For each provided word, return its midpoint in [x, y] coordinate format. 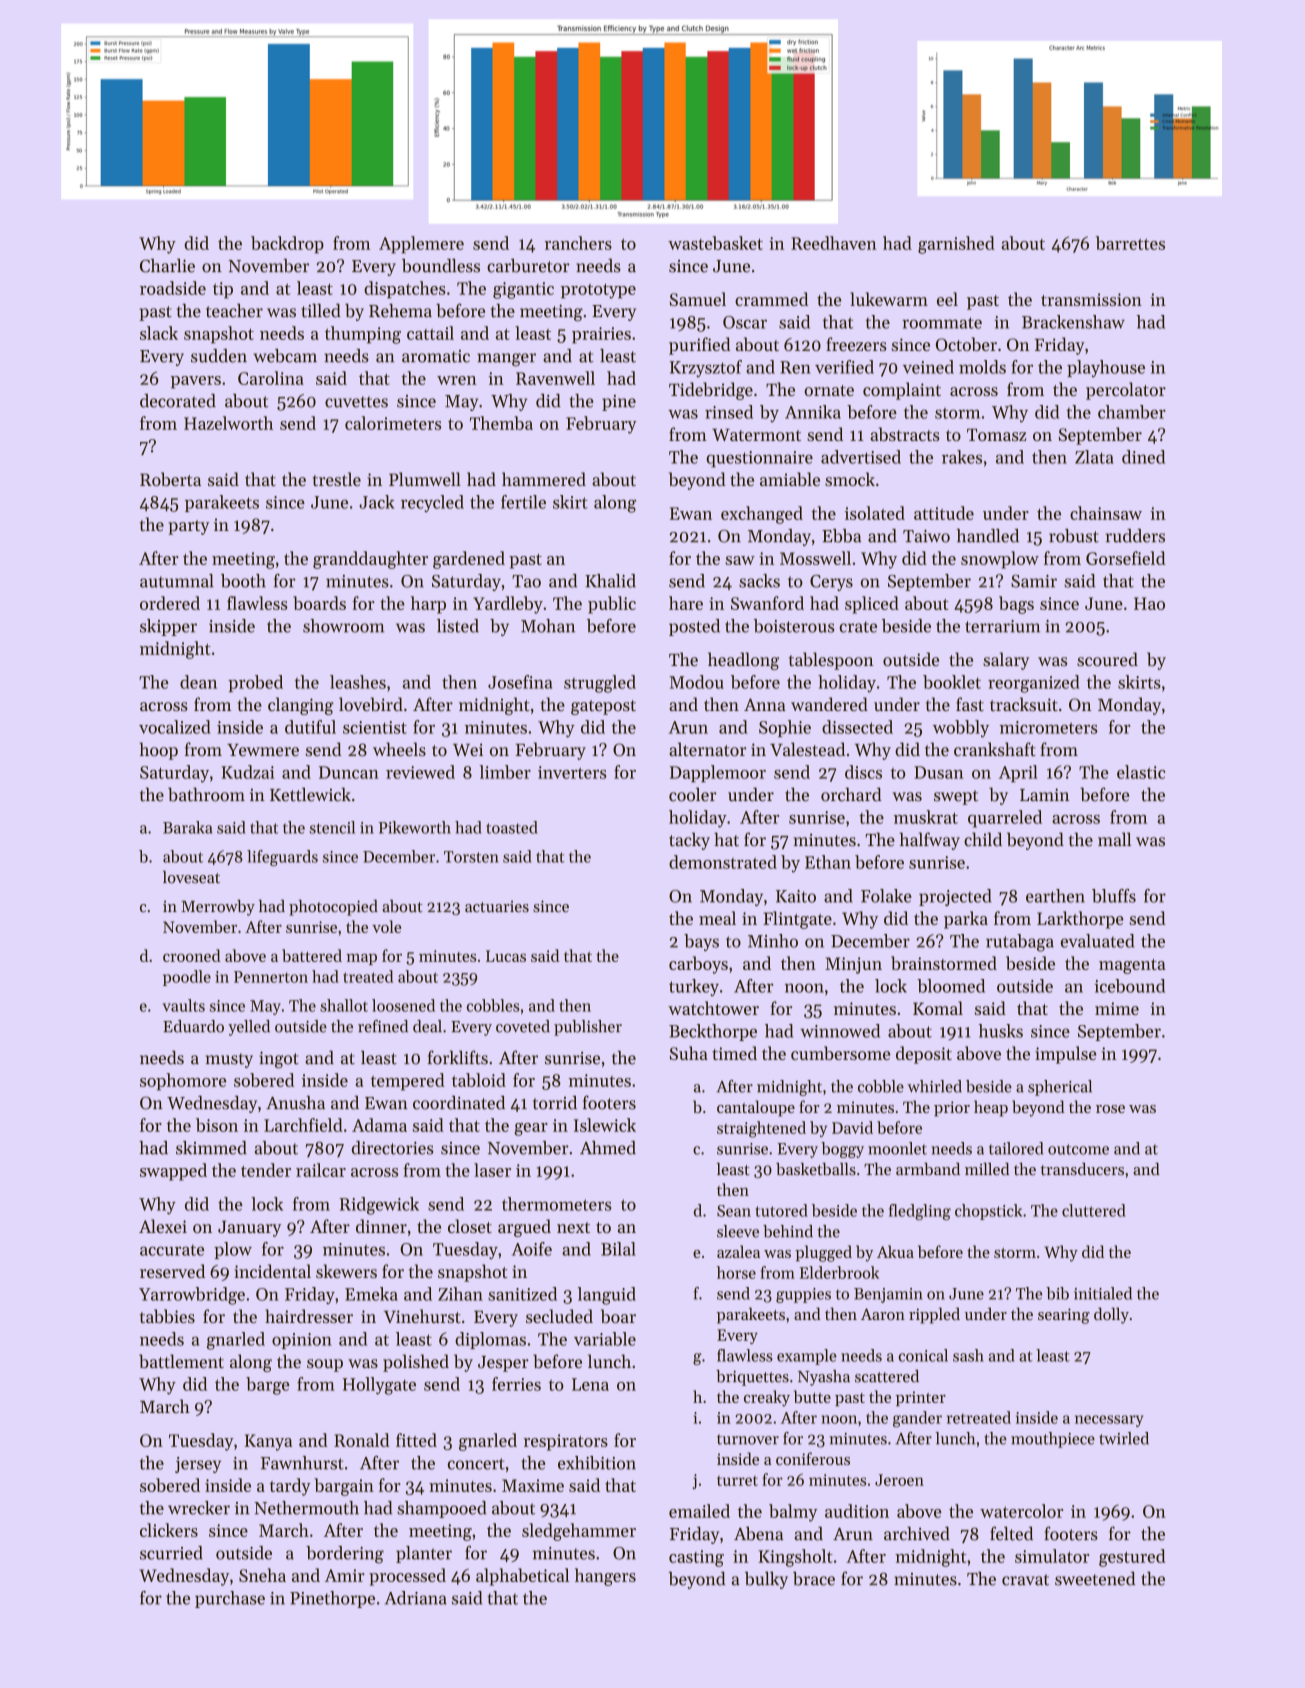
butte [812, 1396]
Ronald [362, 1440]
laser [492, 1170]
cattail [430, 333]
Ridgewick [379, 1206]
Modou [696, 682]
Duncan [349, 772]
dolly [1111, 1315]
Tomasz [996, 435]
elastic [1141, 772]
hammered [544, 479]
